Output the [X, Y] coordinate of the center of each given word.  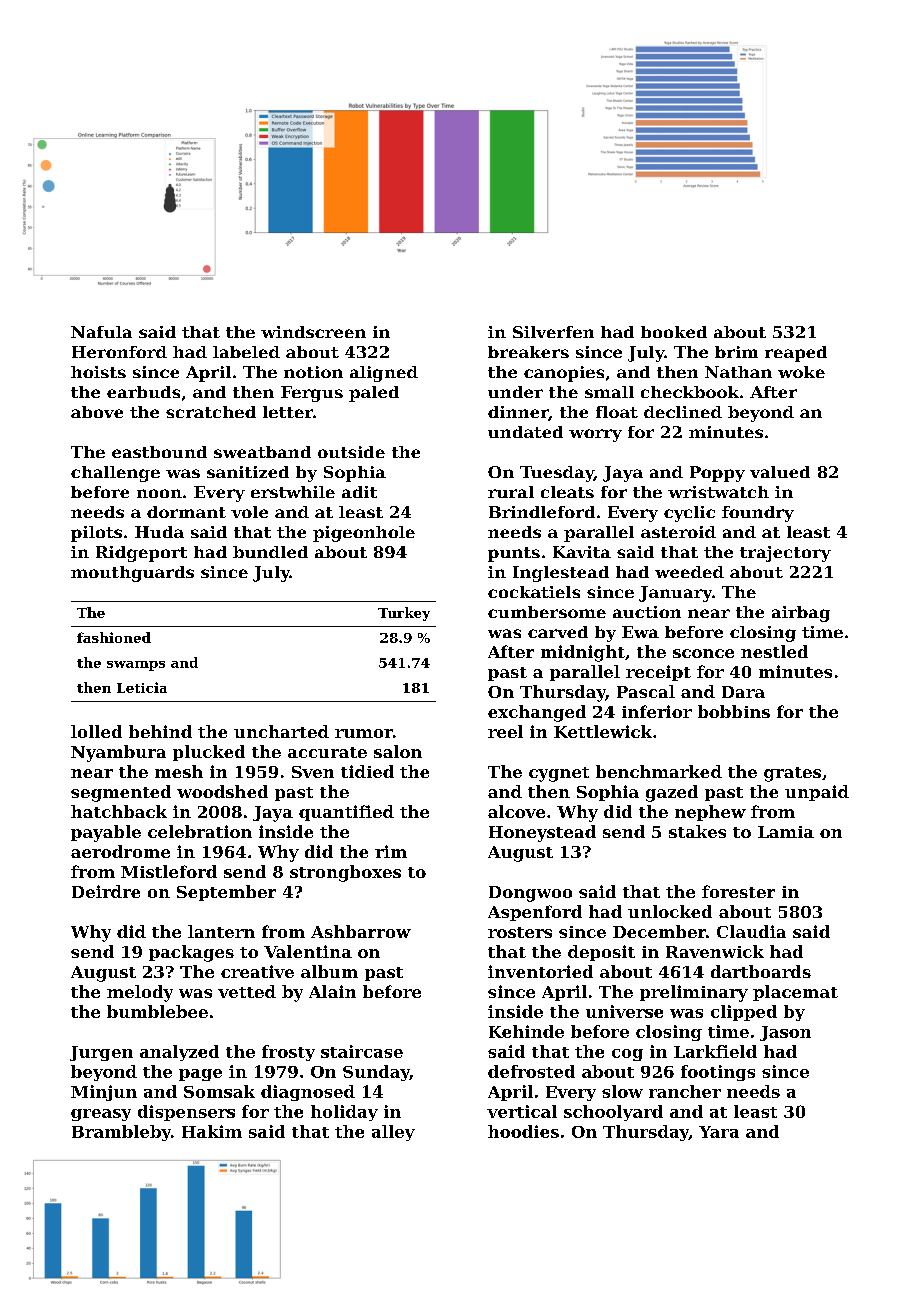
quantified [346, 813]
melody [140, 993]
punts [514, 554]
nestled [774, 651]
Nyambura [118, 753]
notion [313, 372]
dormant [186, 512]
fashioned [114, 637]
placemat [795, 993]
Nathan [738, 372]
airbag [801, 614]
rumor [364, 733]
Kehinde [526, 1031]
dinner [518, 412]
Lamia [786, 832]
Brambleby [121, 1133]
